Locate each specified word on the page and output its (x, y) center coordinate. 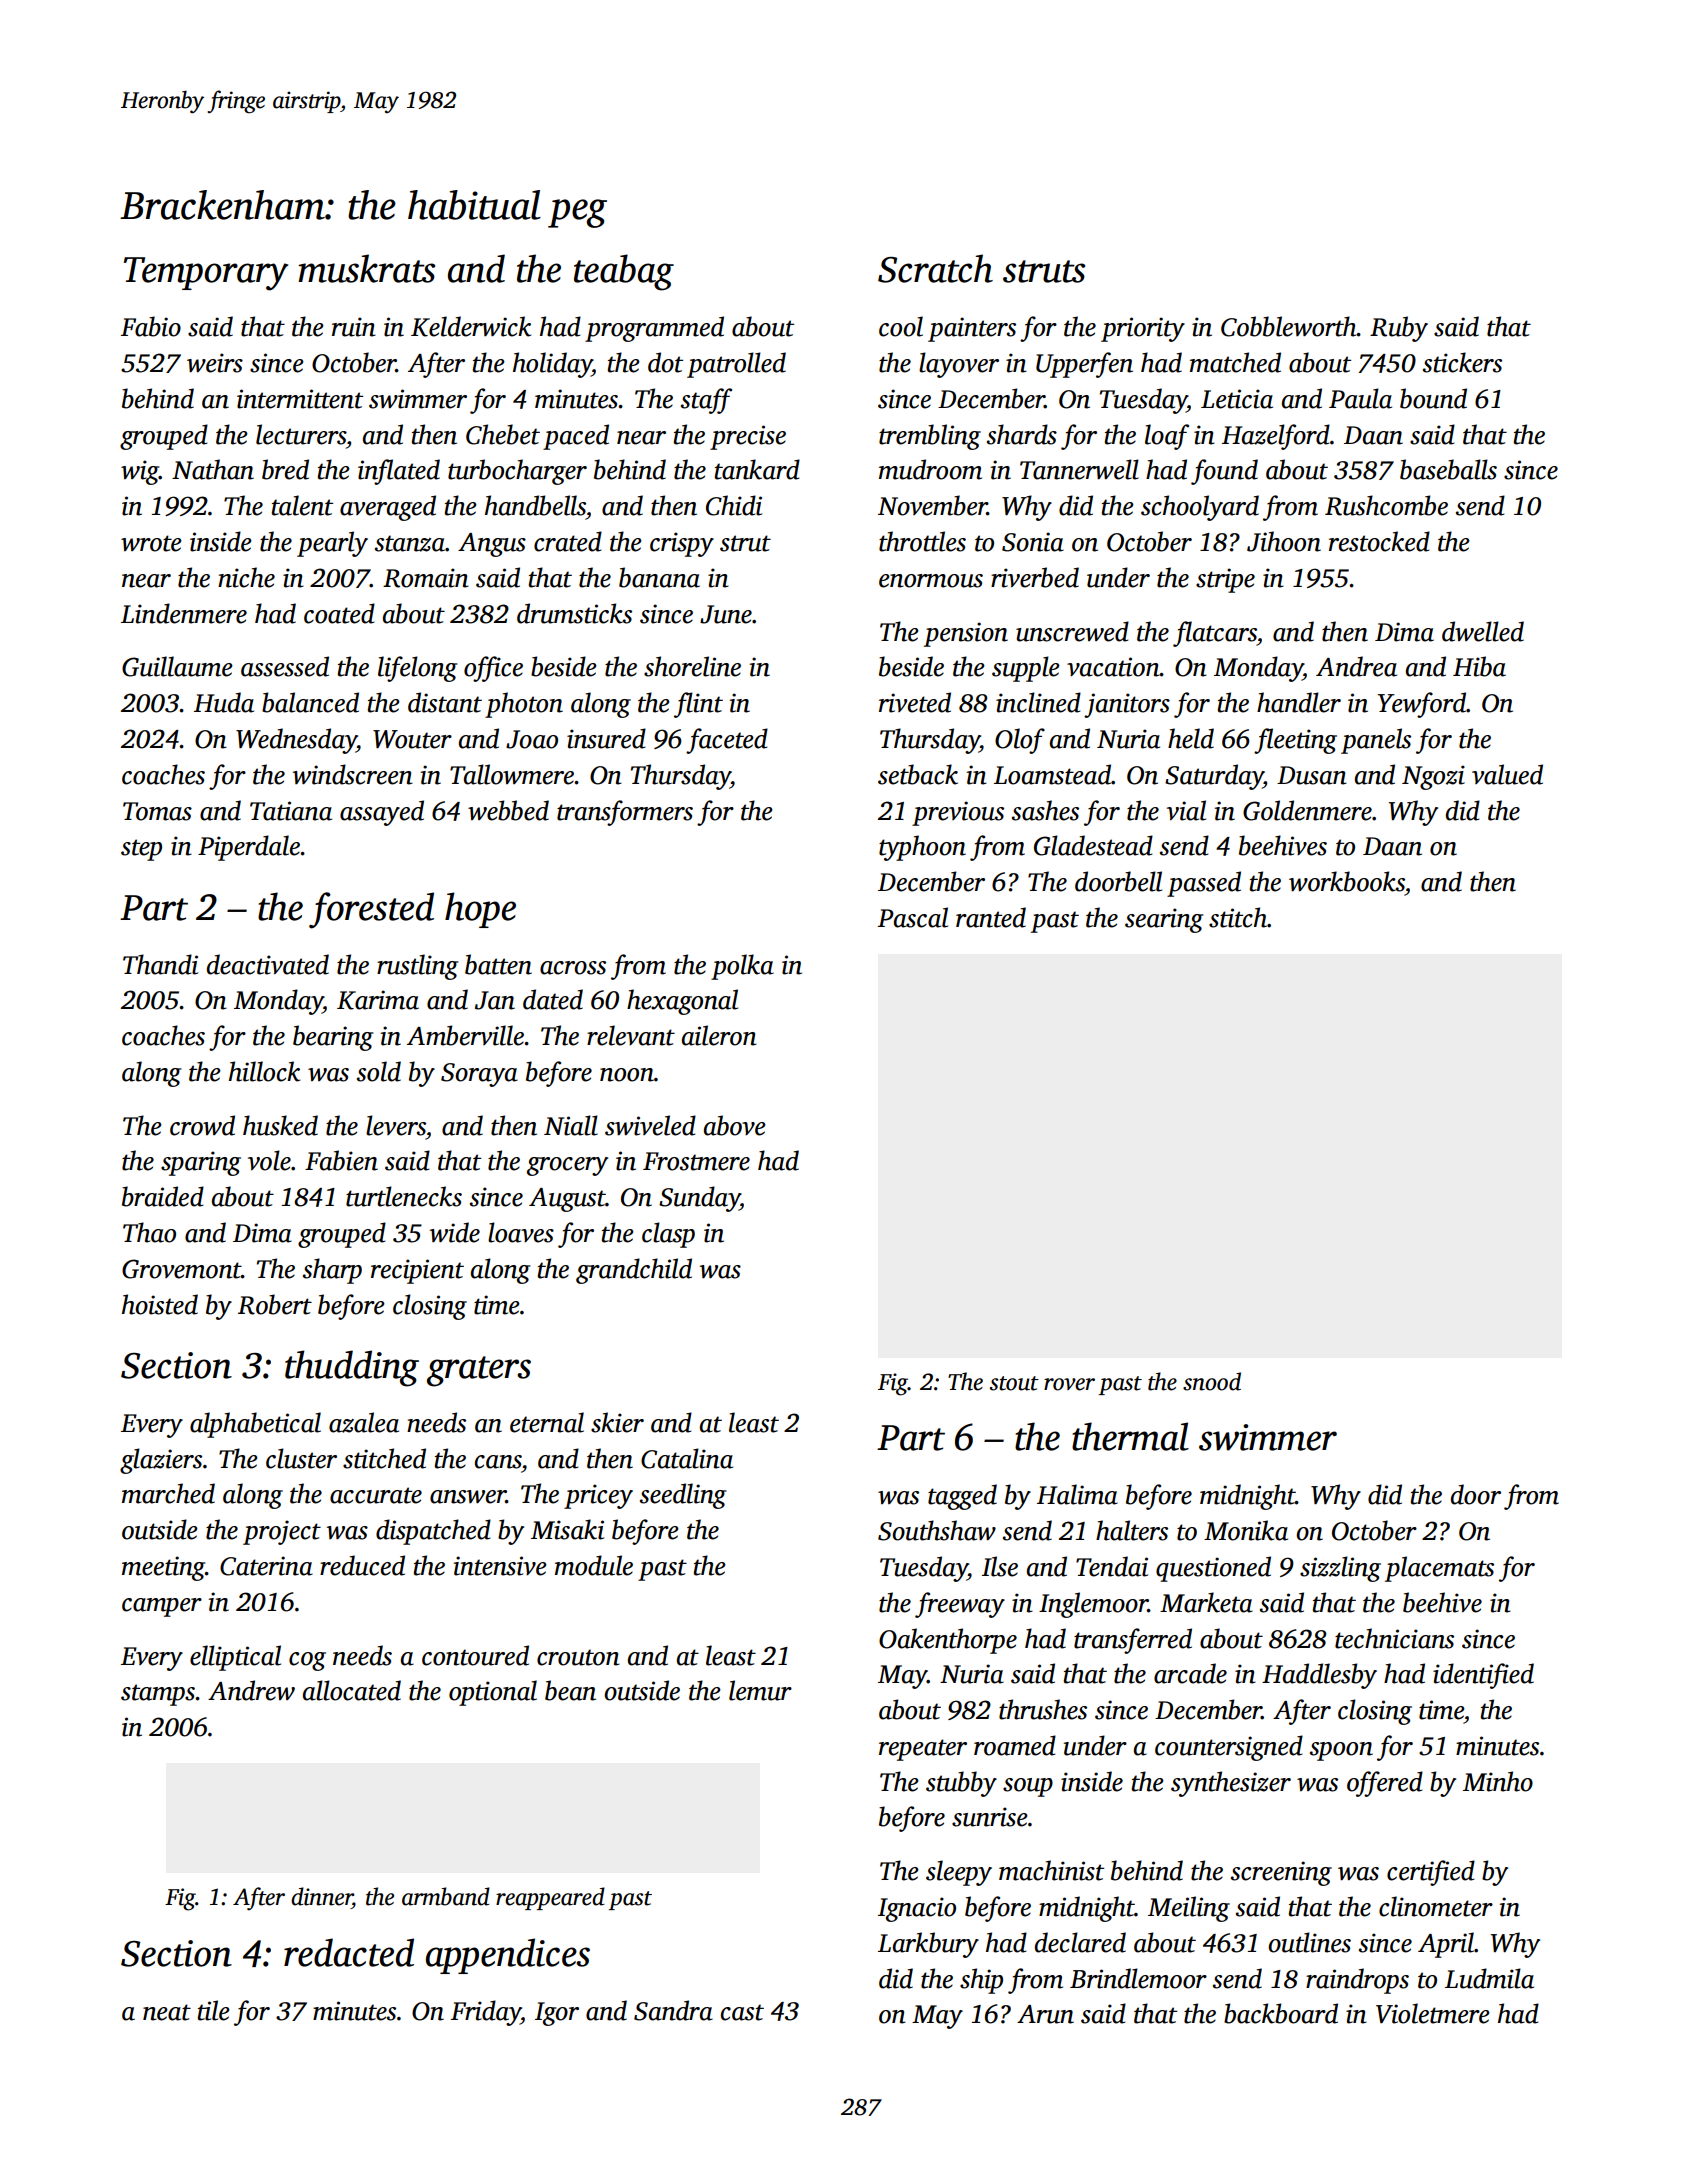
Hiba (1479, 666)
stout (1014, 1383)
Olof (1020, 741)
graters (479, 1371)
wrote (151, 543)
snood (1212, 1381)
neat (167, 2012)
